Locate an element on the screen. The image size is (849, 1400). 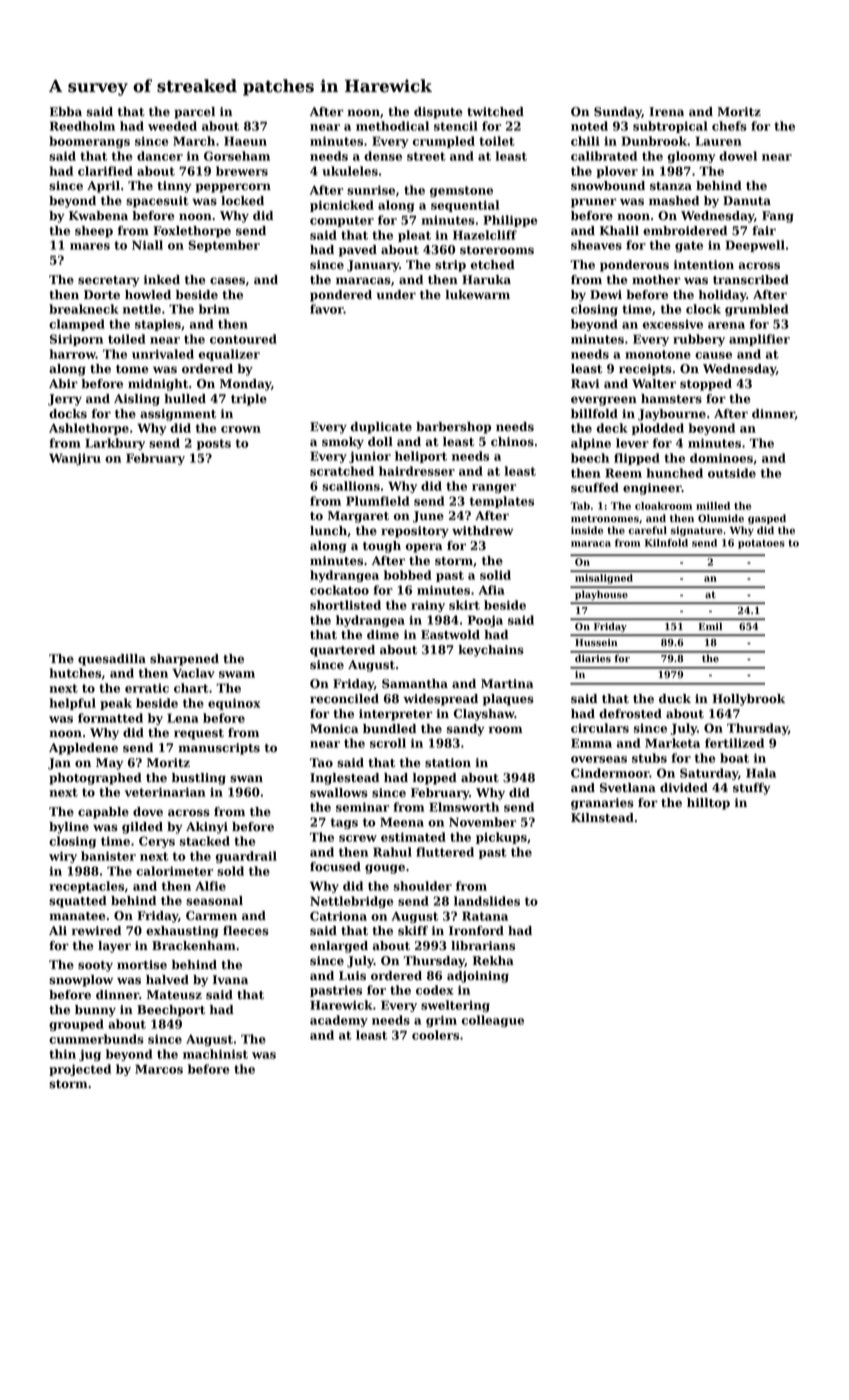
barbershop is located at coordinates (453, 428).
